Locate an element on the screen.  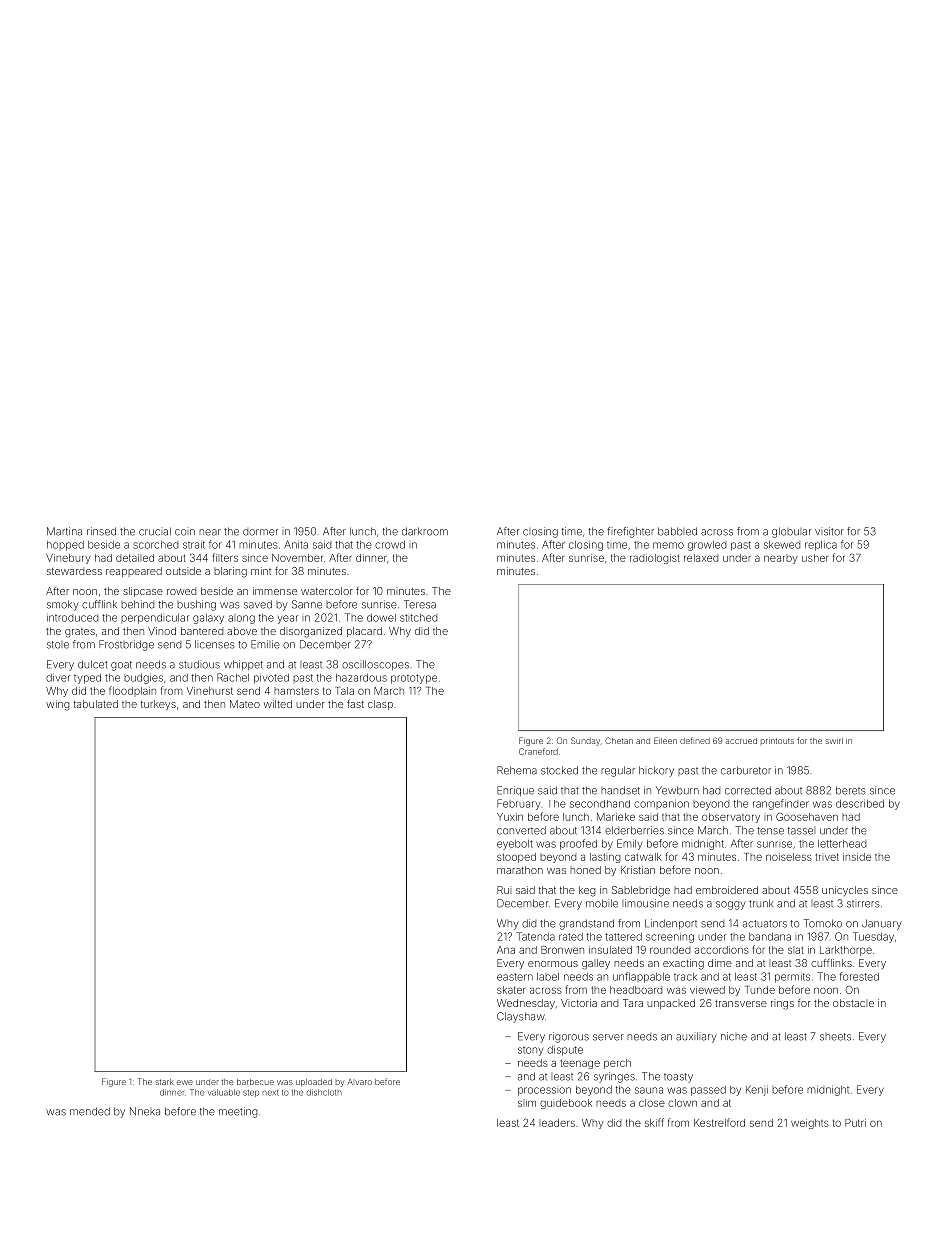
skater is located at coordinates (511, 990).
